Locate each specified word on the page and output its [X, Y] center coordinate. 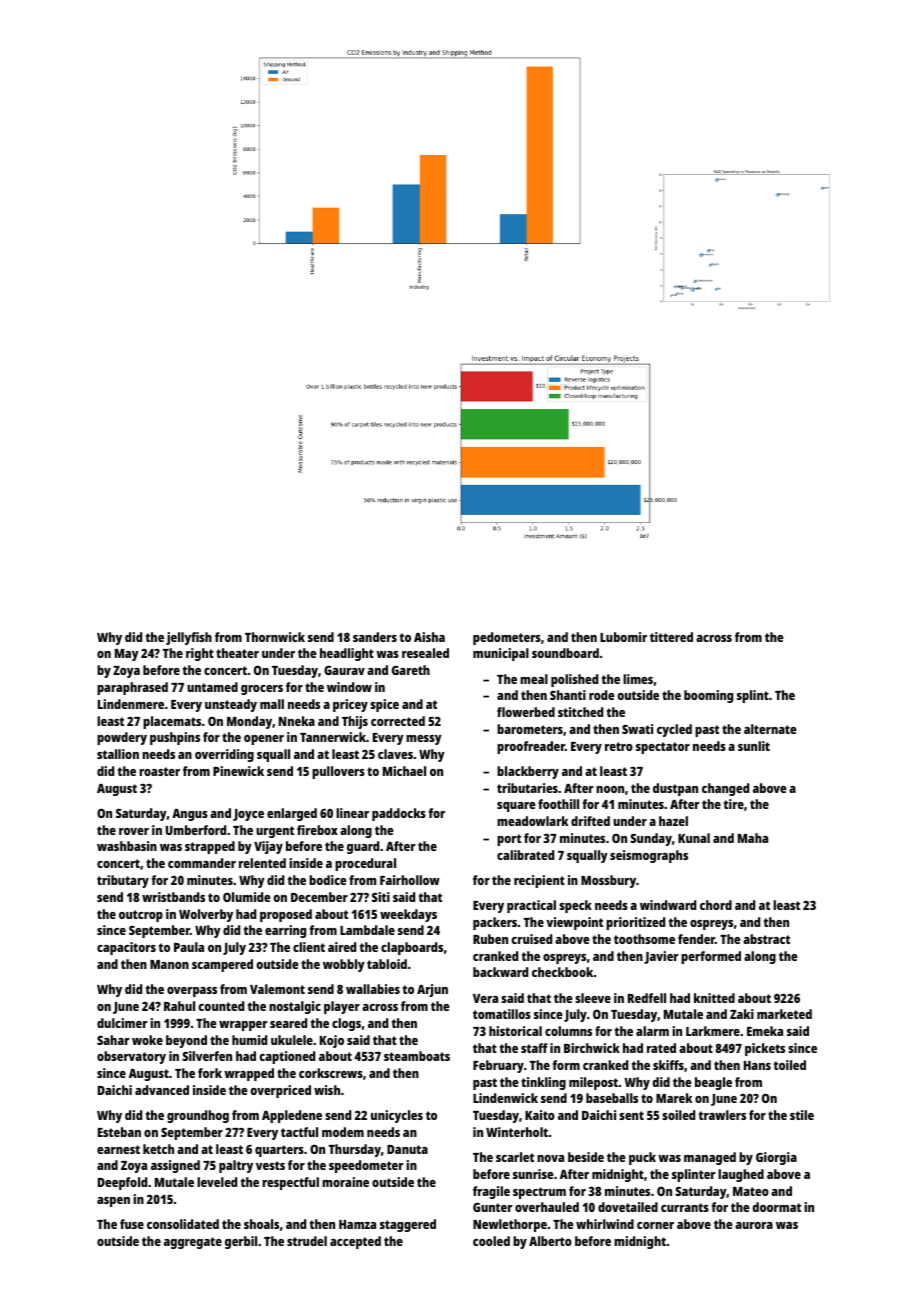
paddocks [399, 814]
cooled [491, 1241]
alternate [770, 729]
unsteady [231, 705]
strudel [307, 1241]
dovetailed [628, 1207]
